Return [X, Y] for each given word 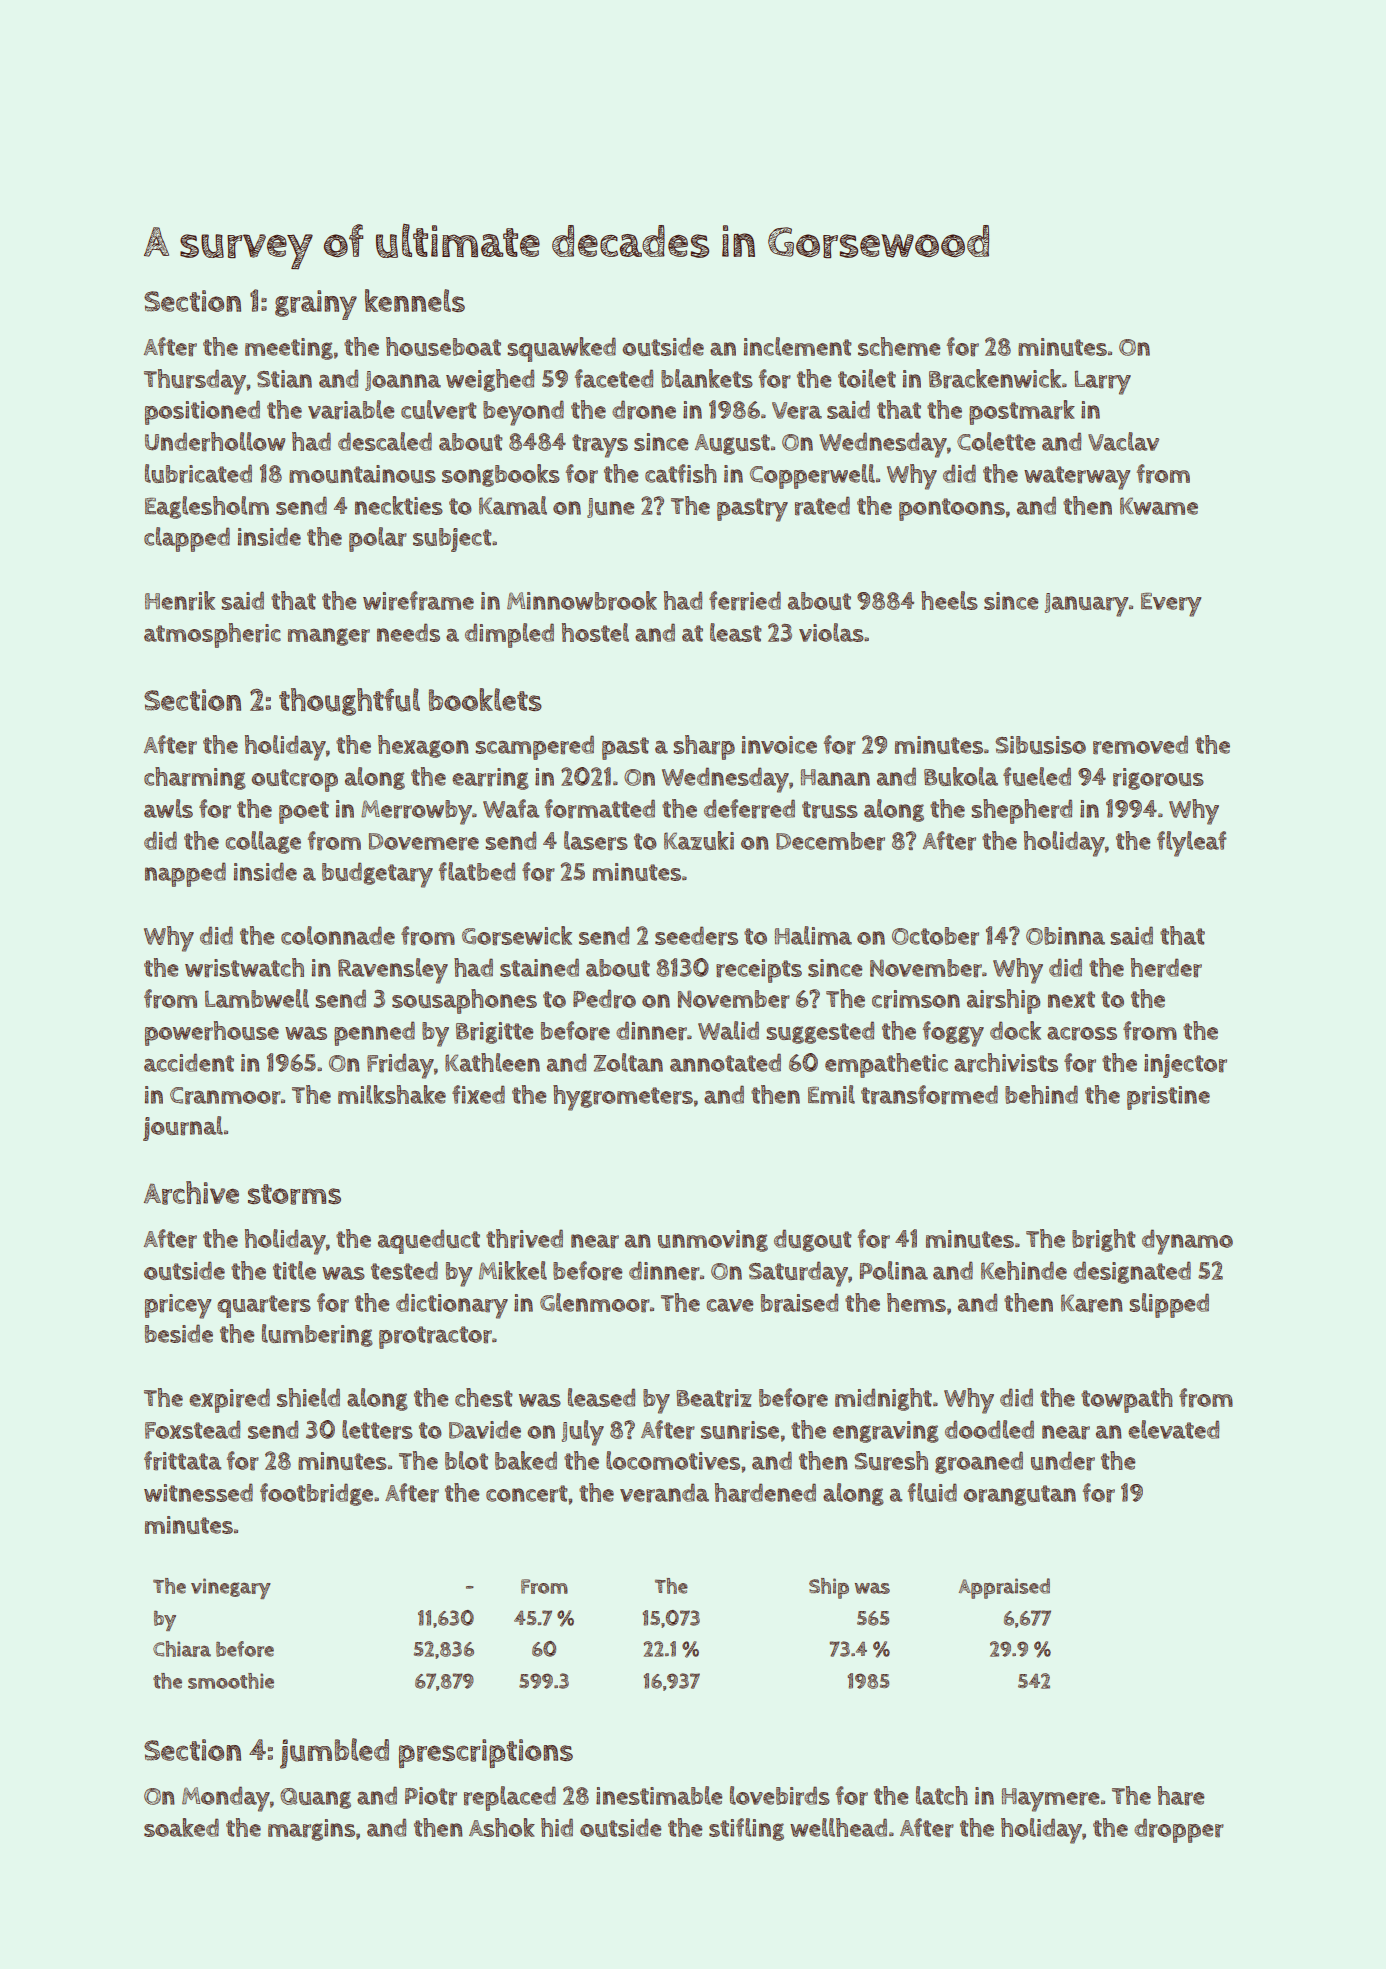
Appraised [1004, 1588]
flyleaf [1192, 844]
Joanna [403, 381]
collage [263, 842]
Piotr [431, 1796]
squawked [561, 349]
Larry [1103, 383]
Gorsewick [517, 936]
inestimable [659, 1795]
